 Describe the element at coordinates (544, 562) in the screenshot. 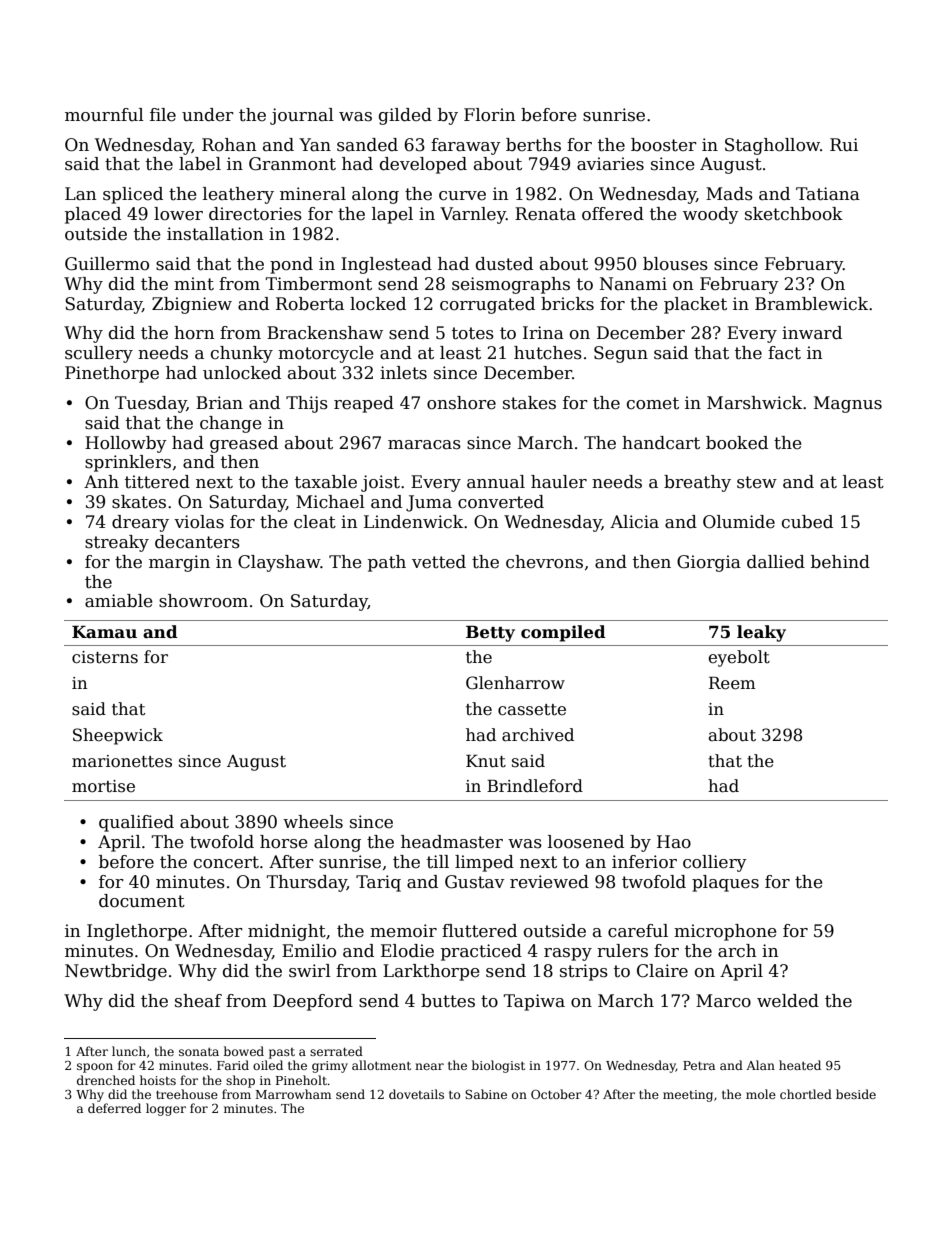

I see `chevrons` at that location.
